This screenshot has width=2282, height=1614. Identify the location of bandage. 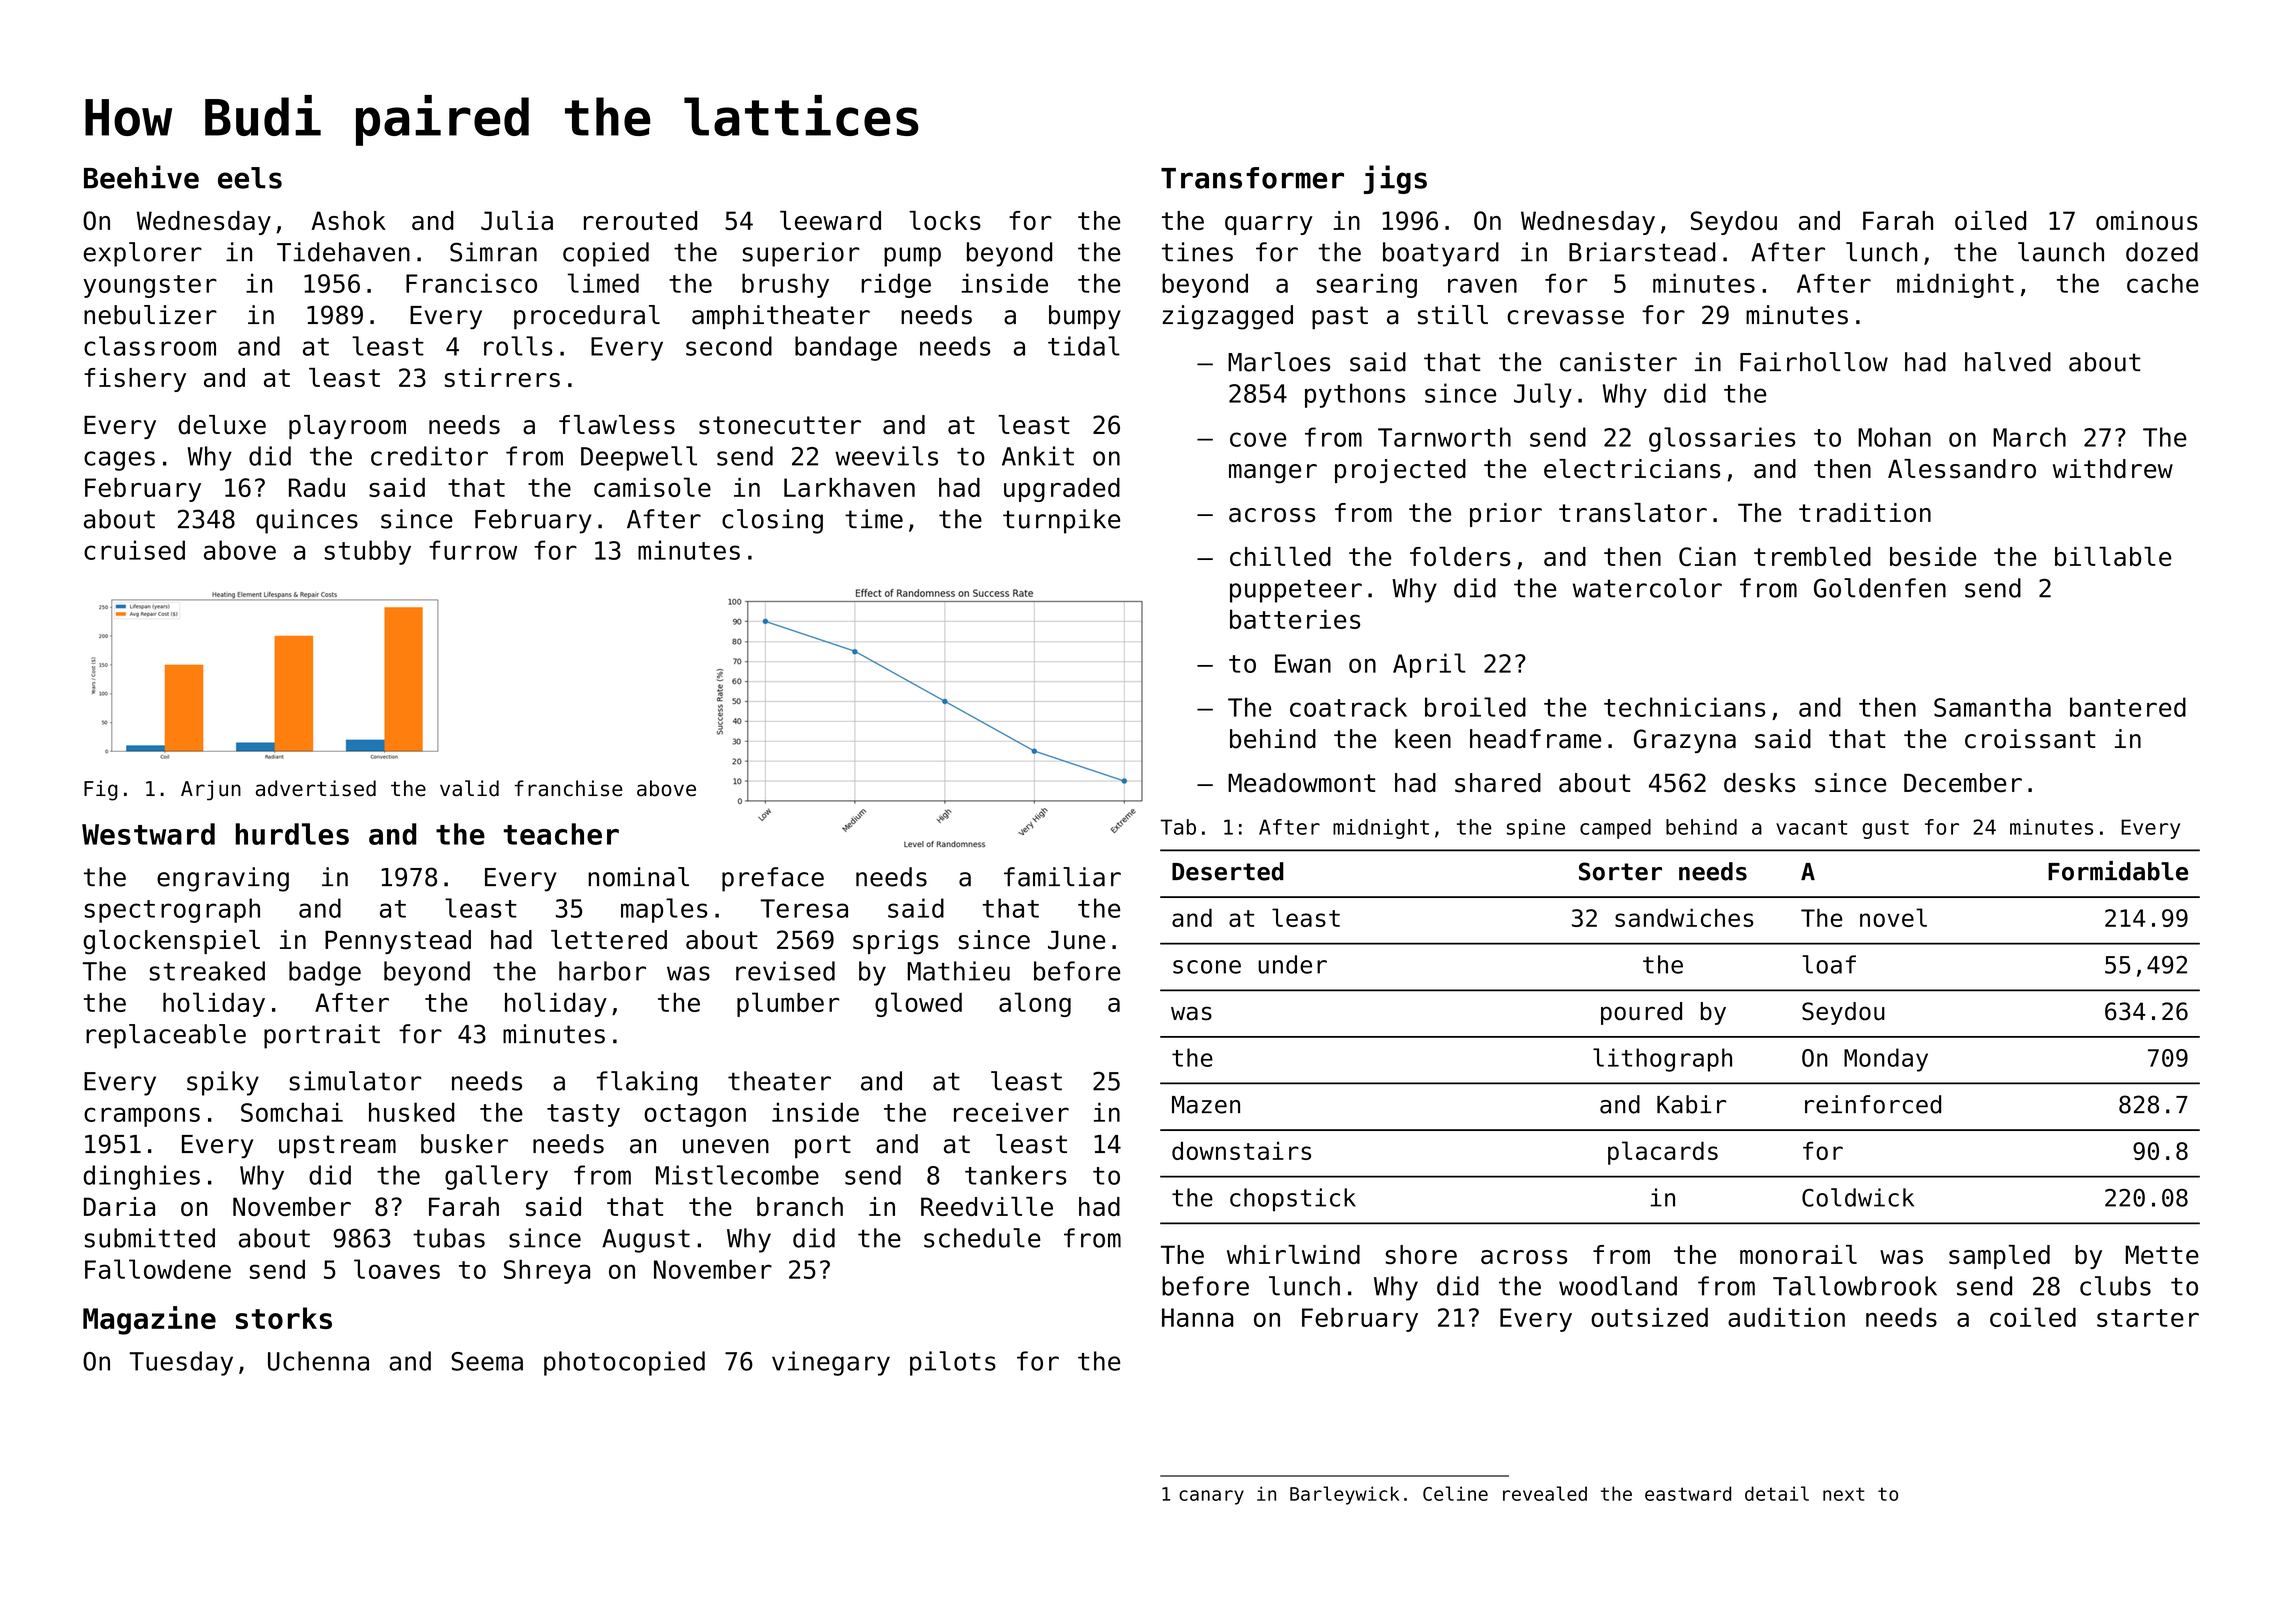
(846, 348).
